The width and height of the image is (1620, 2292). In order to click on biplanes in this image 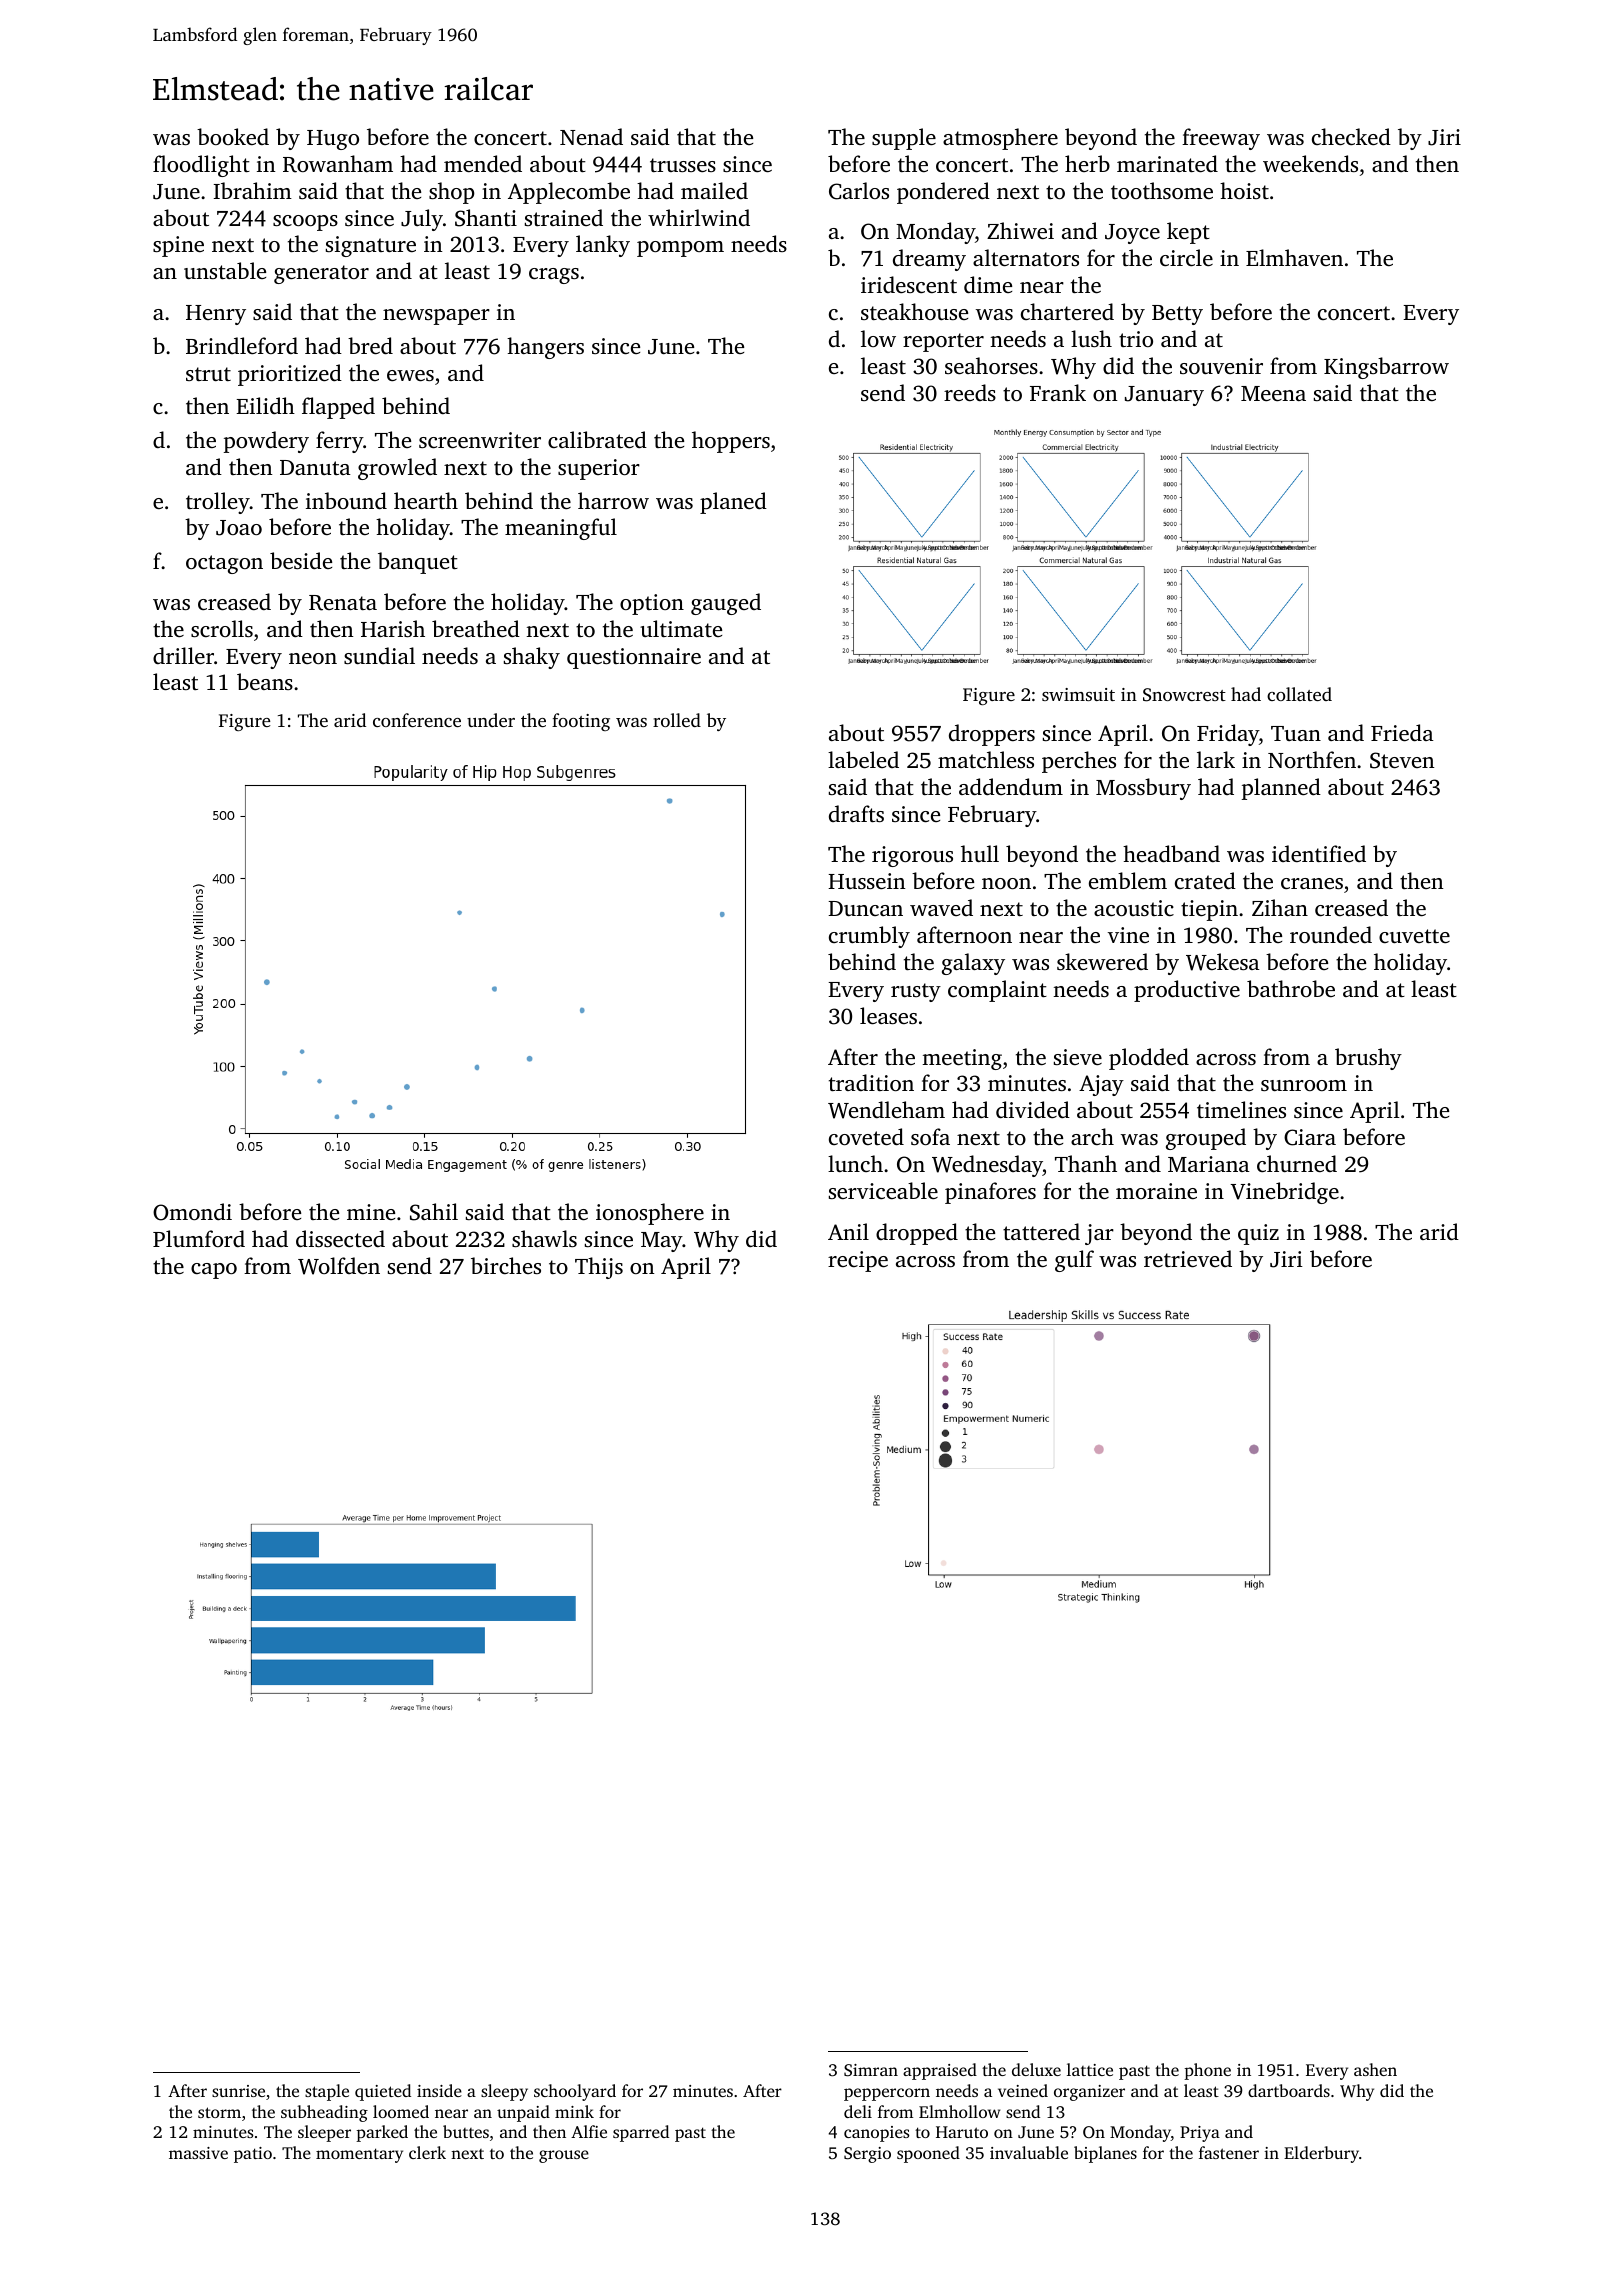, I will do `click(1105, 2154)`.
